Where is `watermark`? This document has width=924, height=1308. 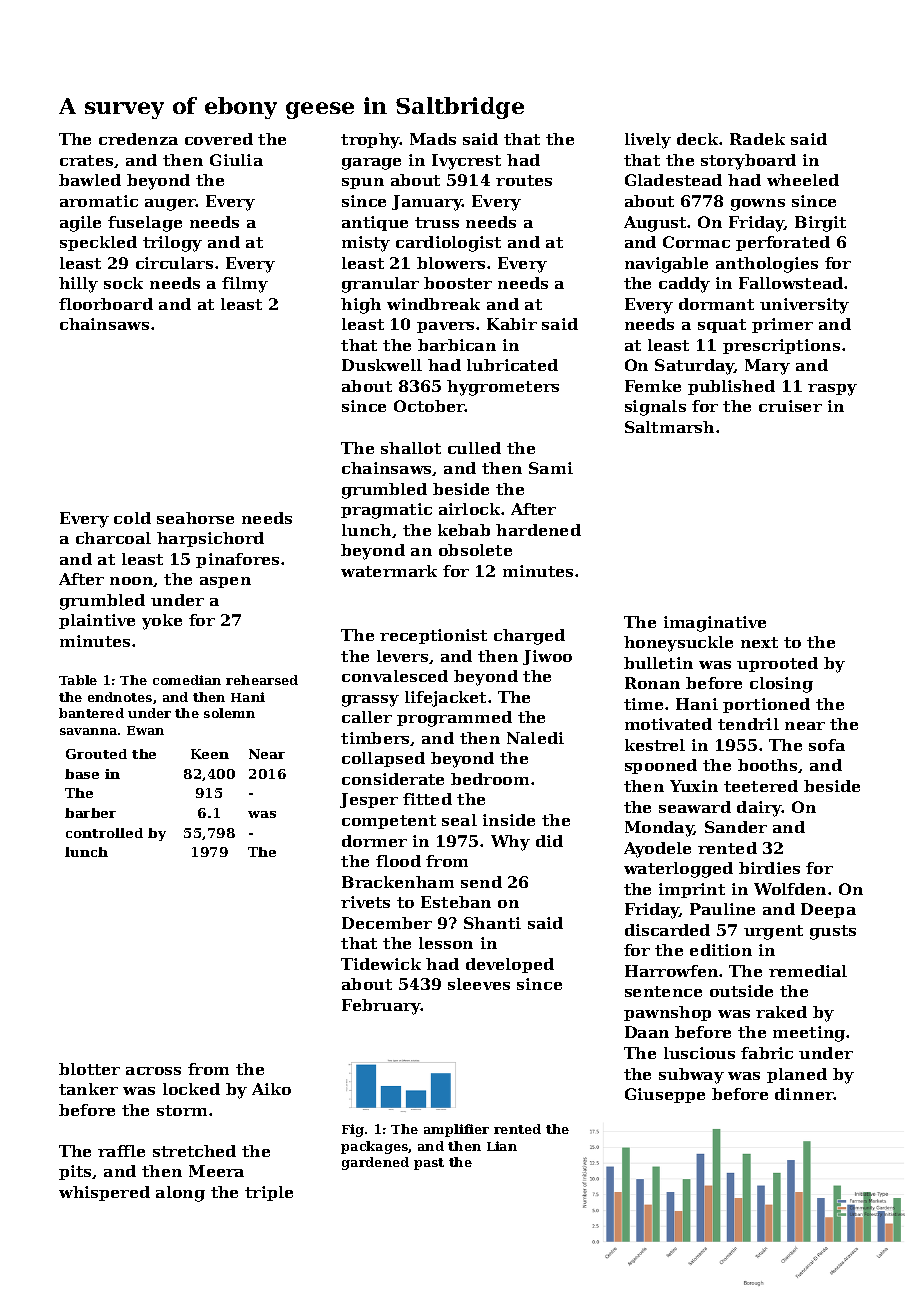
watermark is located at coordinates (389, 571).
